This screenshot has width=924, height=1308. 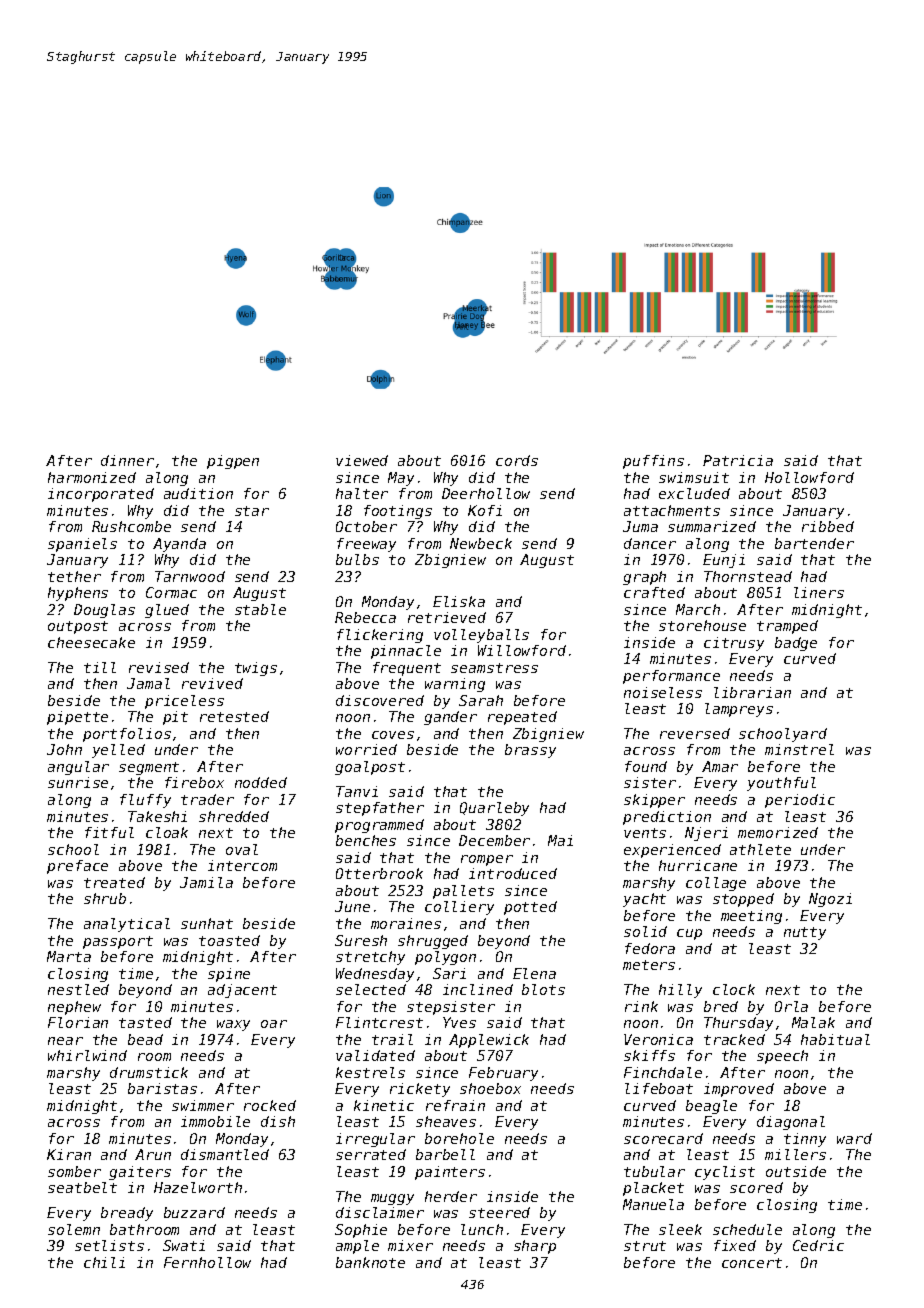 I want to click on firebox, so click(x=194, y=782).
